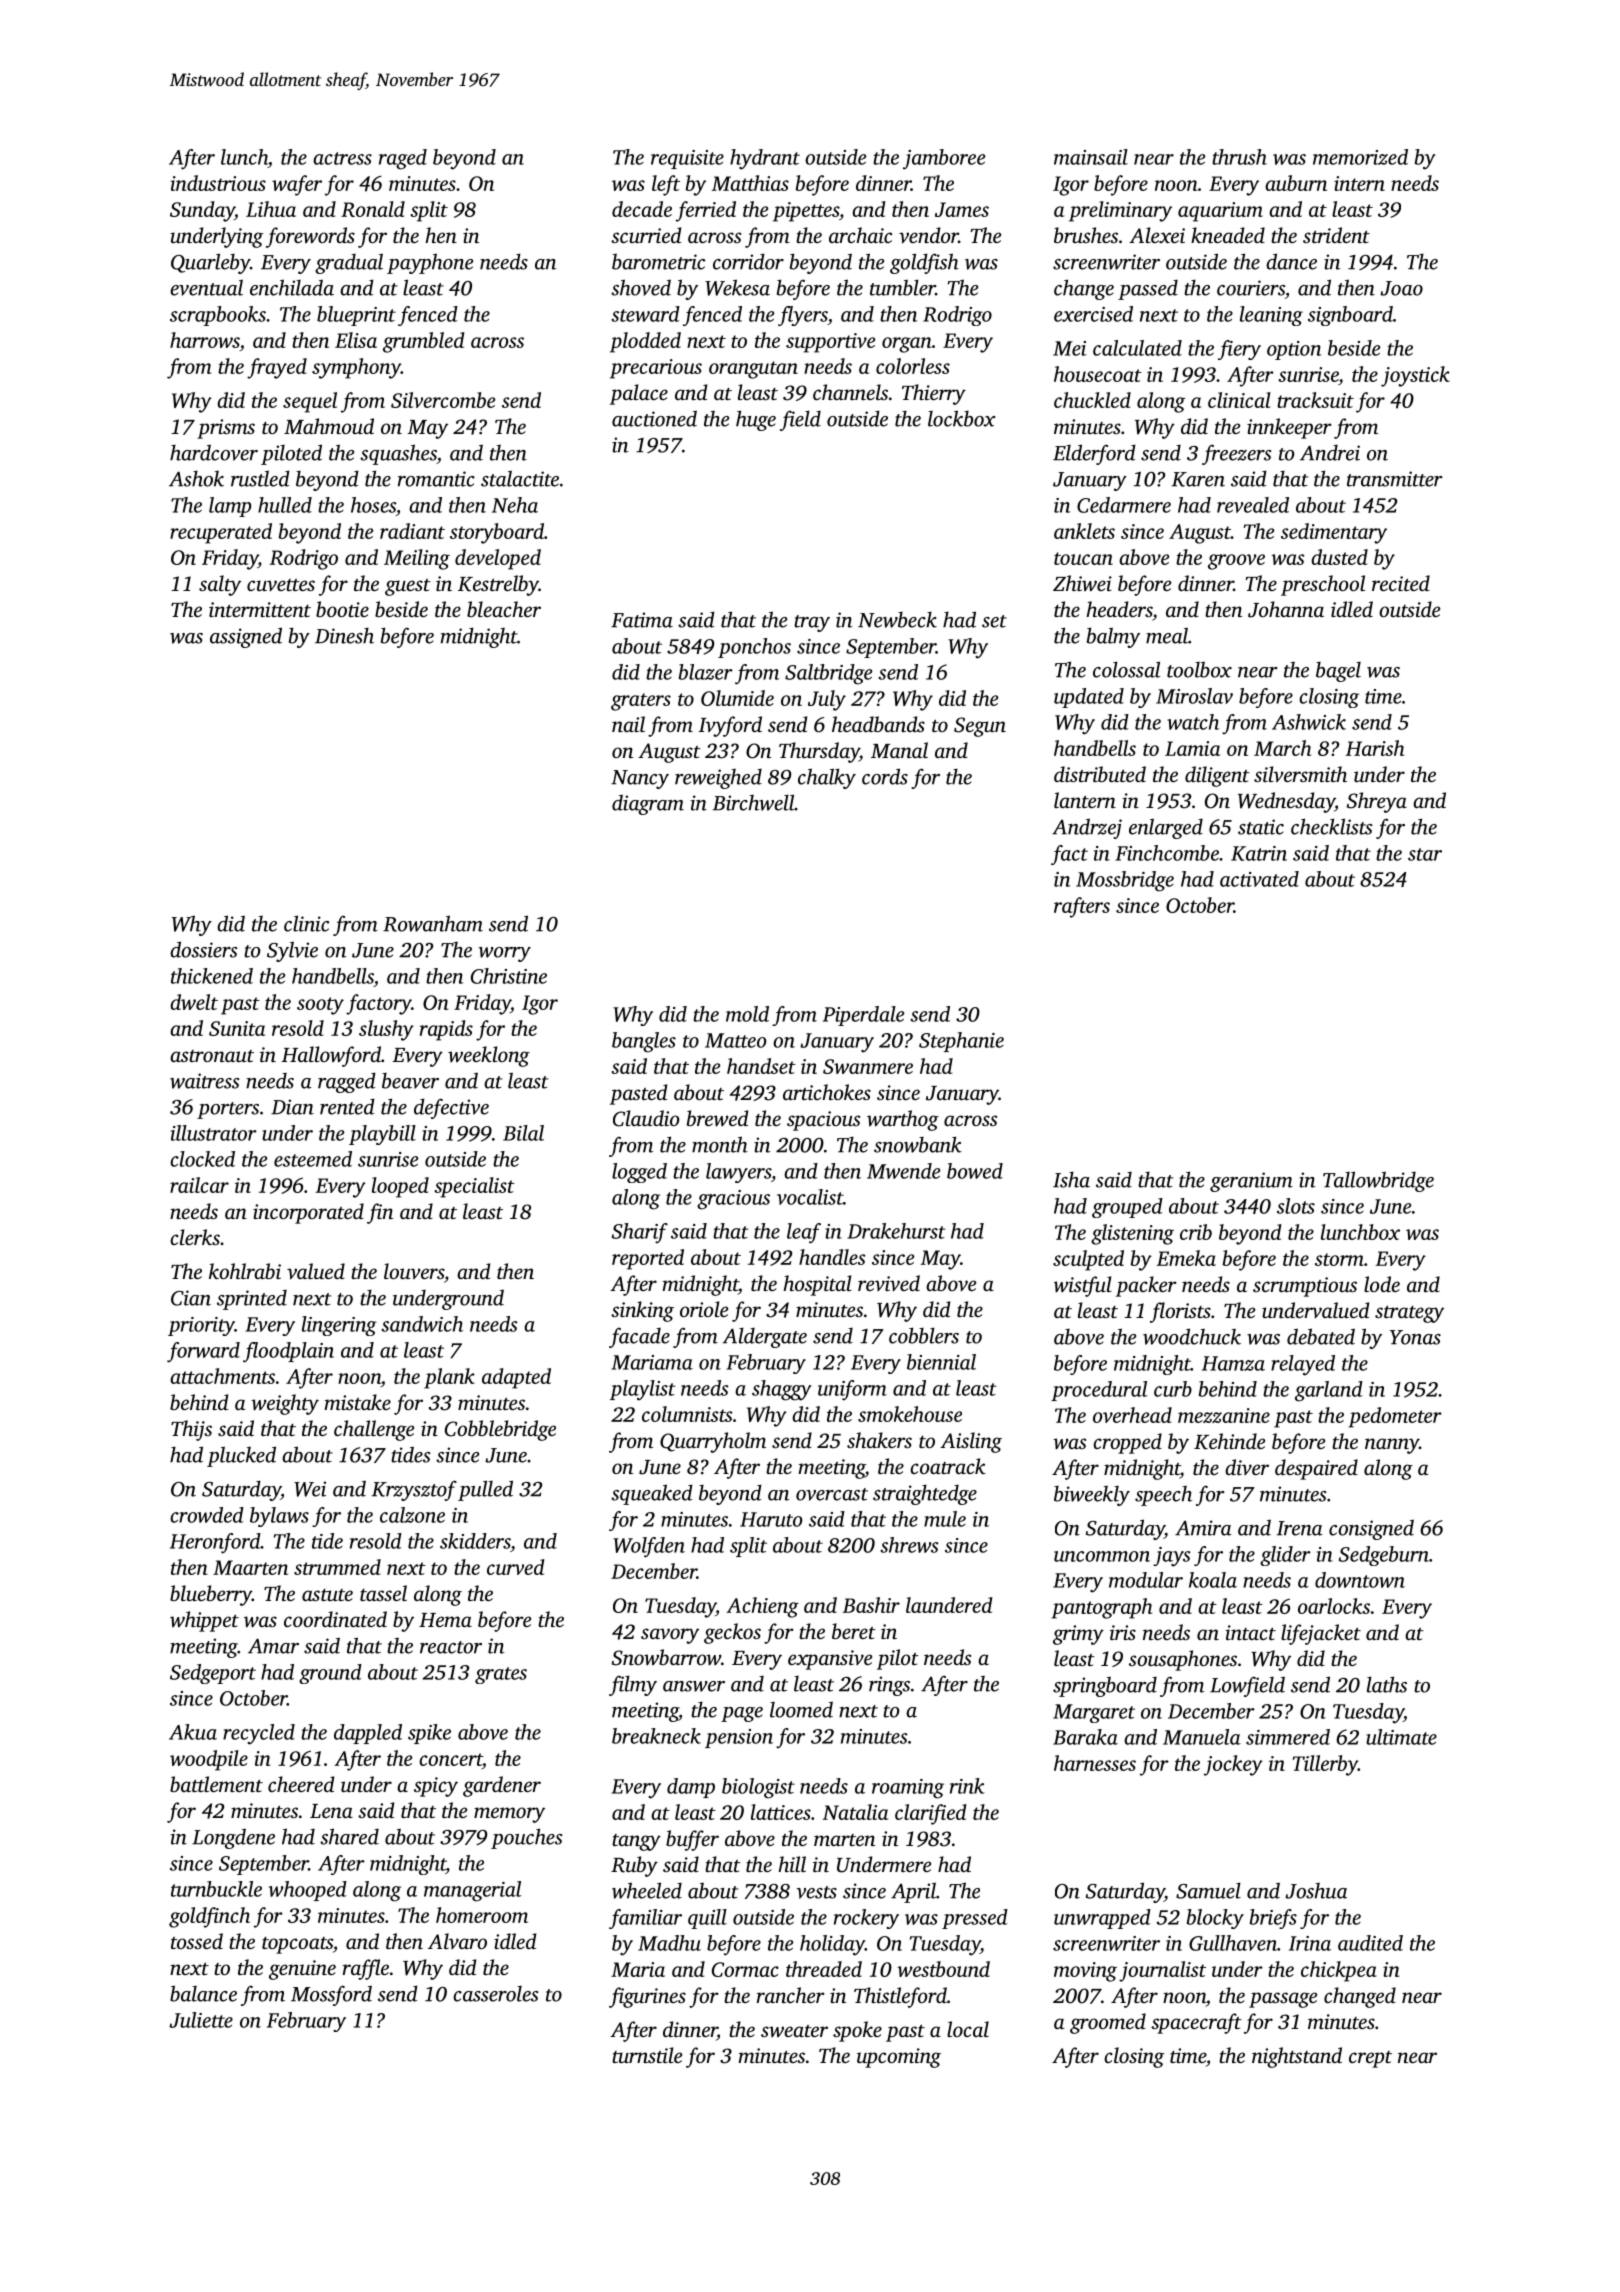  I want to click on plodded, so click(645, 342).
